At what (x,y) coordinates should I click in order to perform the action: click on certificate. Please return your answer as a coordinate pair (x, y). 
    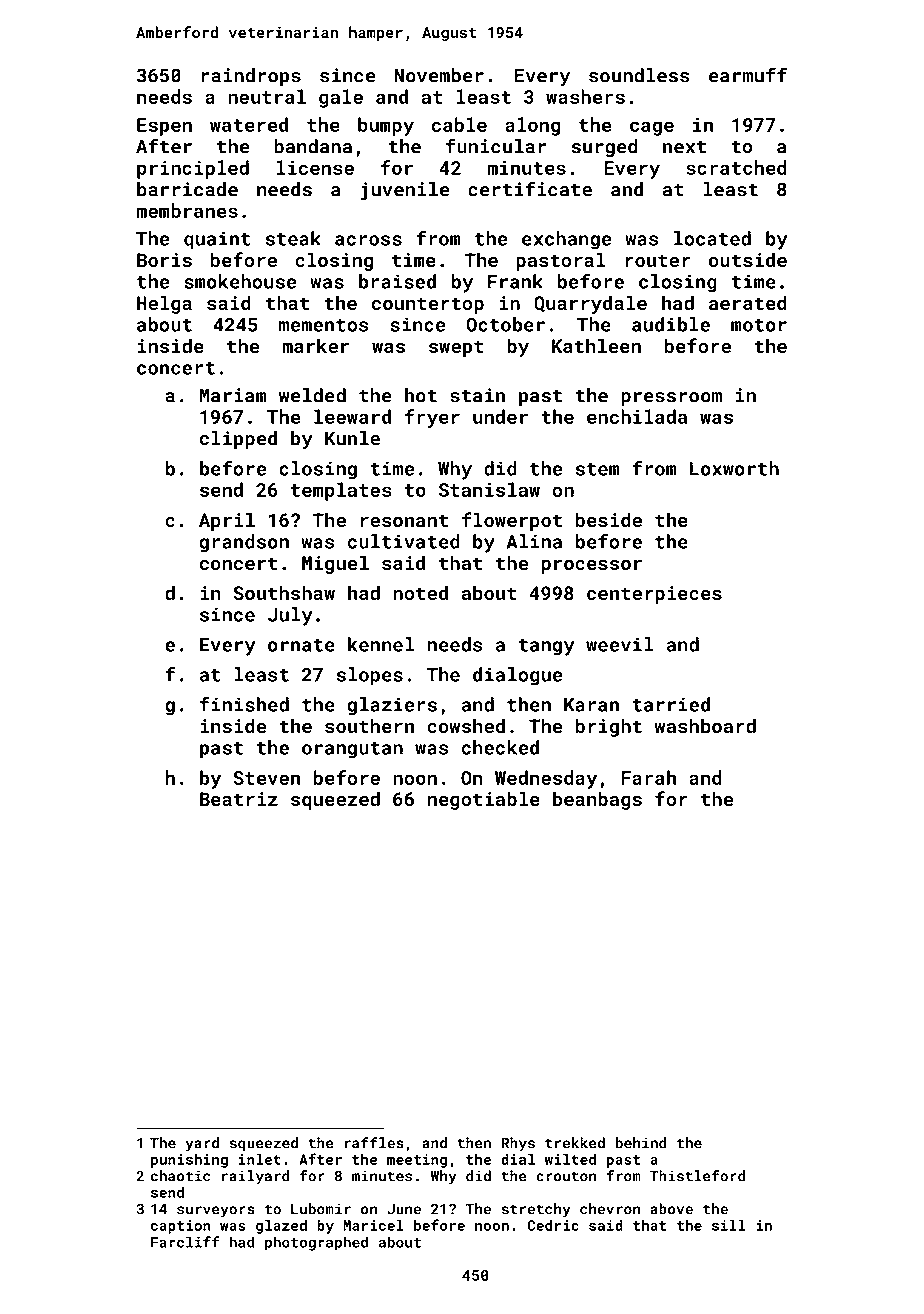
    Looking at the image, I should click on (530, 189).
